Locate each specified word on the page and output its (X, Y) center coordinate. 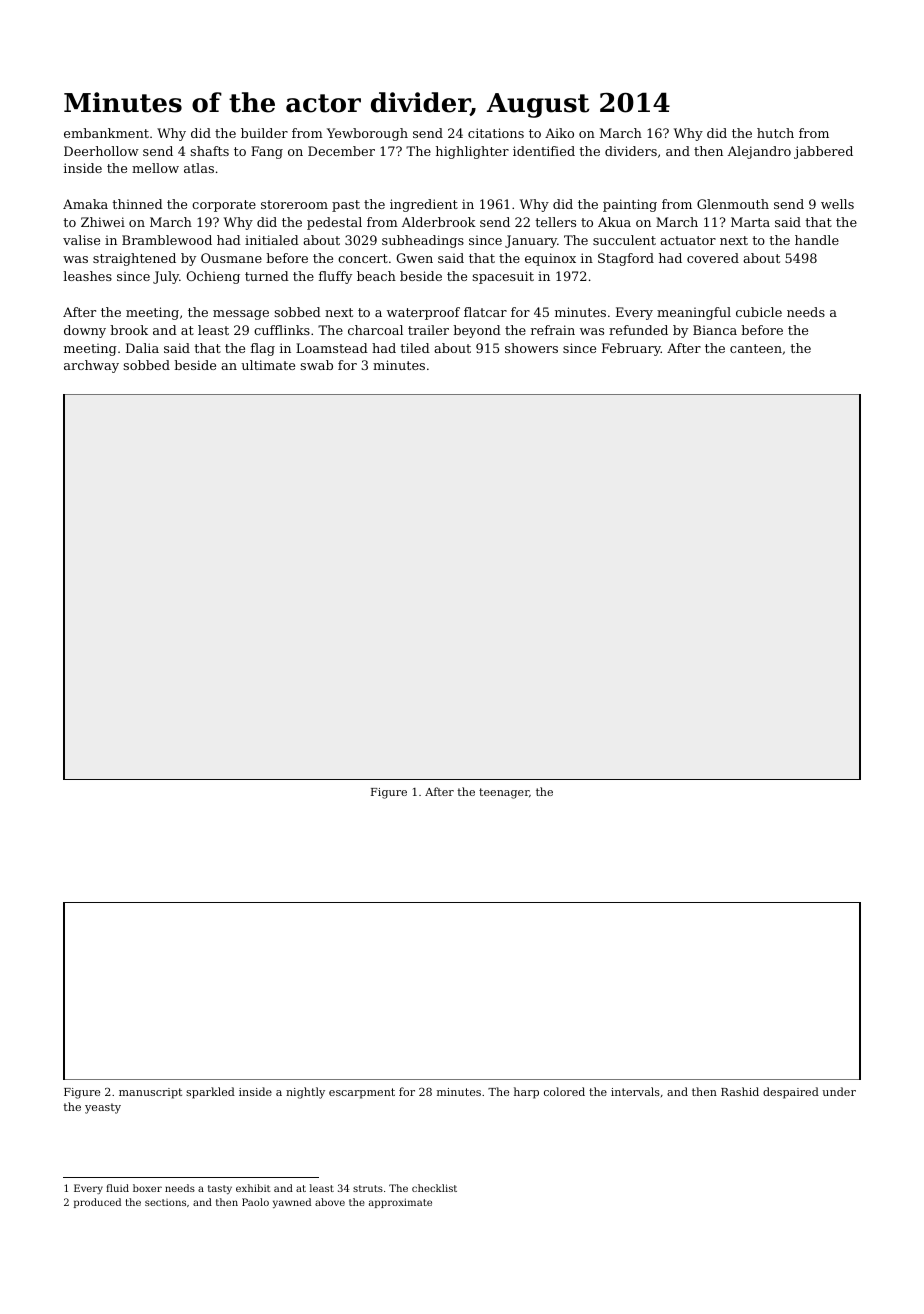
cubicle (759, 312)
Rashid (740, 1091)
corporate (224, 206)
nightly (305, 1093)
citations (496, 133)
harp (526, 1093)
